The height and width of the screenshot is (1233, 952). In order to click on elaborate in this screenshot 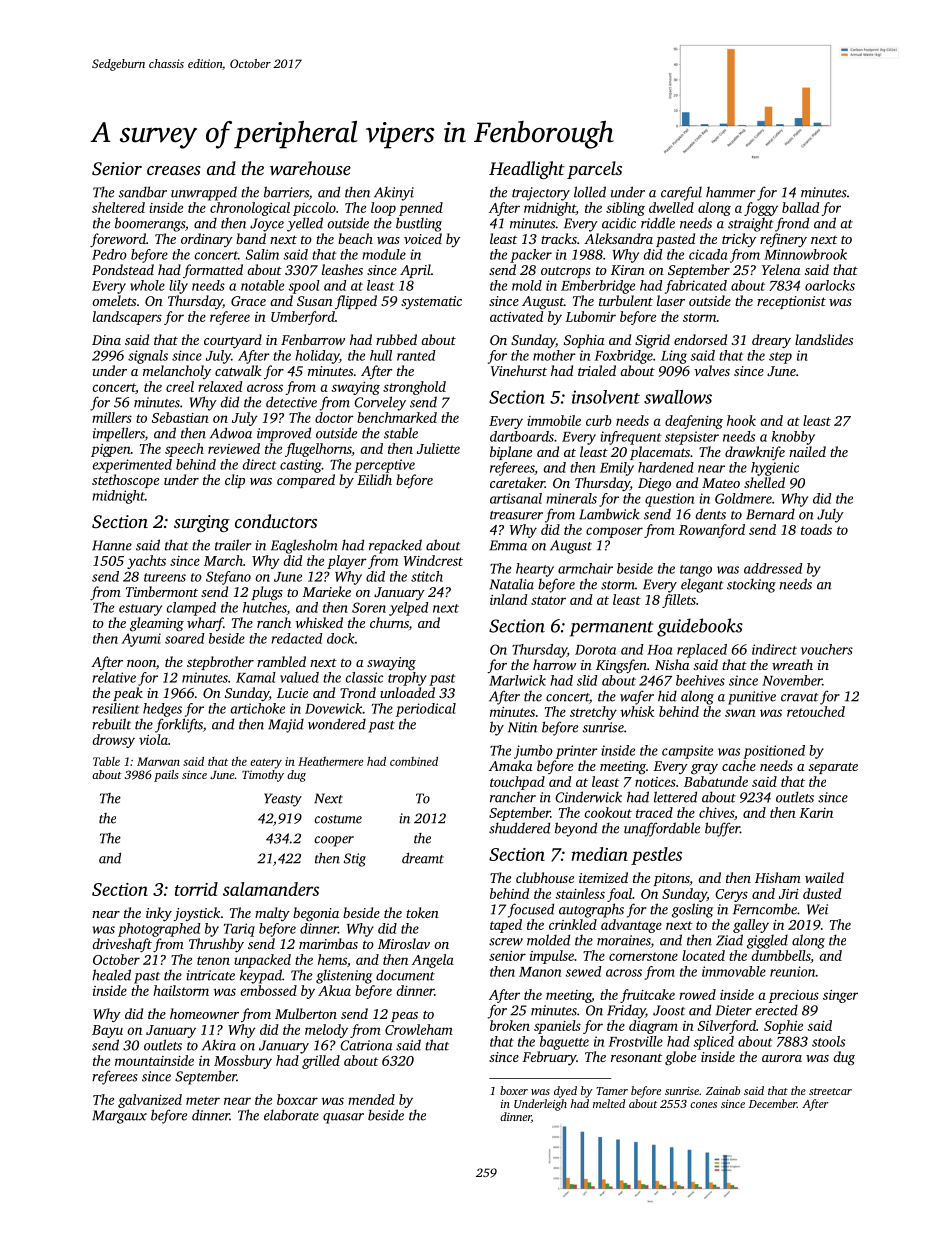, I will do `click(291, 1115)`.
